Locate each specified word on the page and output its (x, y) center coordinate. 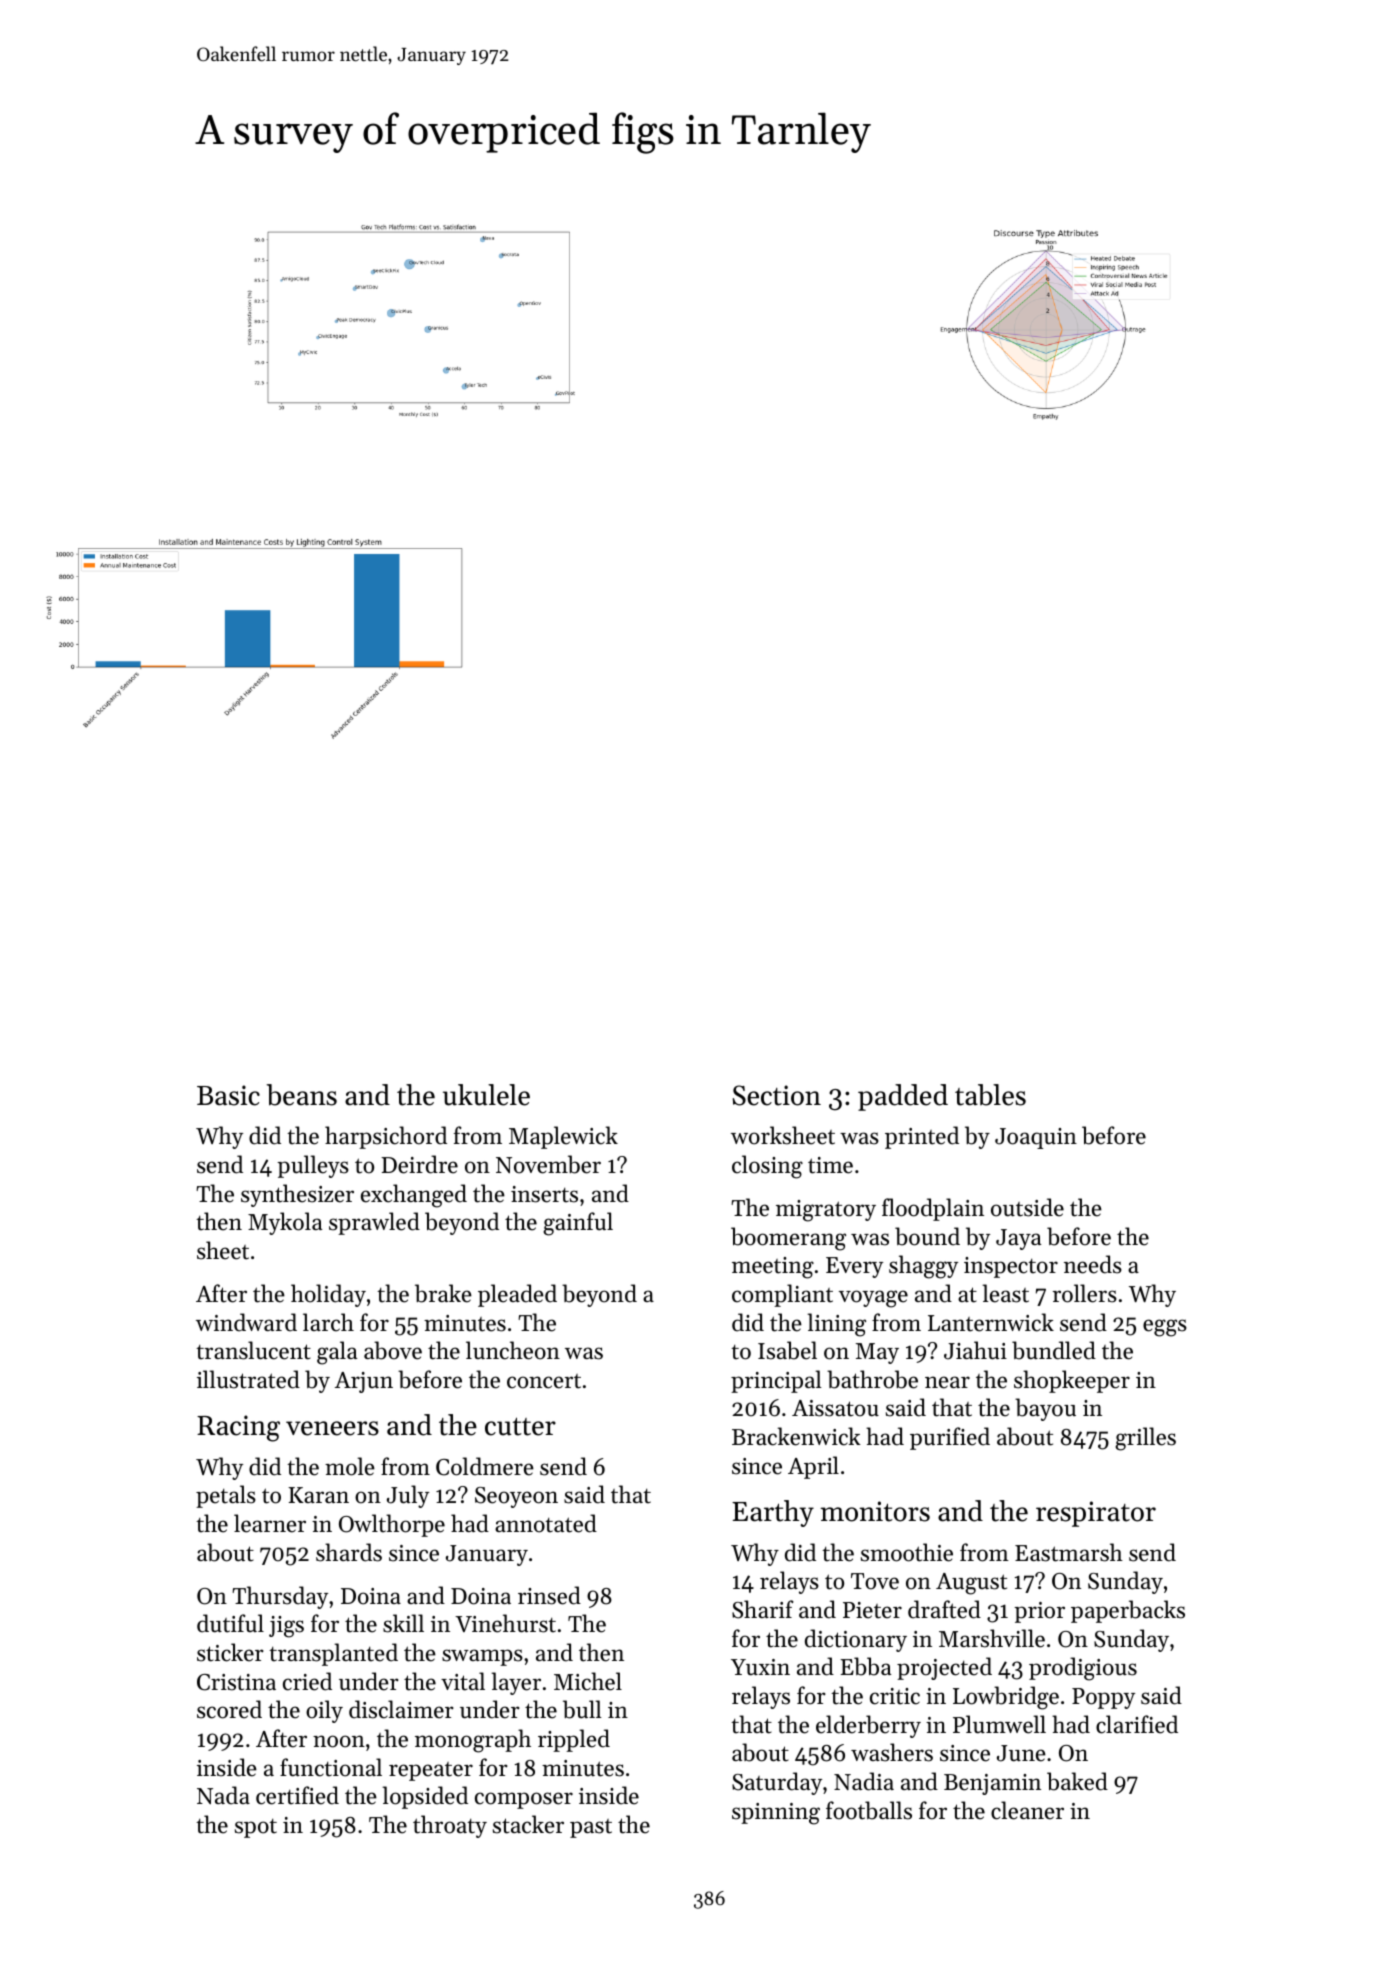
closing (767, 1167)
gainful (578, 1224)
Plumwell (999, 1724)
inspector (1011, 1267)
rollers (1085, 1293)
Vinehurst (505, 1623)
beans (302, 1095)
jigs (286, 1627)
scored (229, 1709)
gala (337, 1353)
